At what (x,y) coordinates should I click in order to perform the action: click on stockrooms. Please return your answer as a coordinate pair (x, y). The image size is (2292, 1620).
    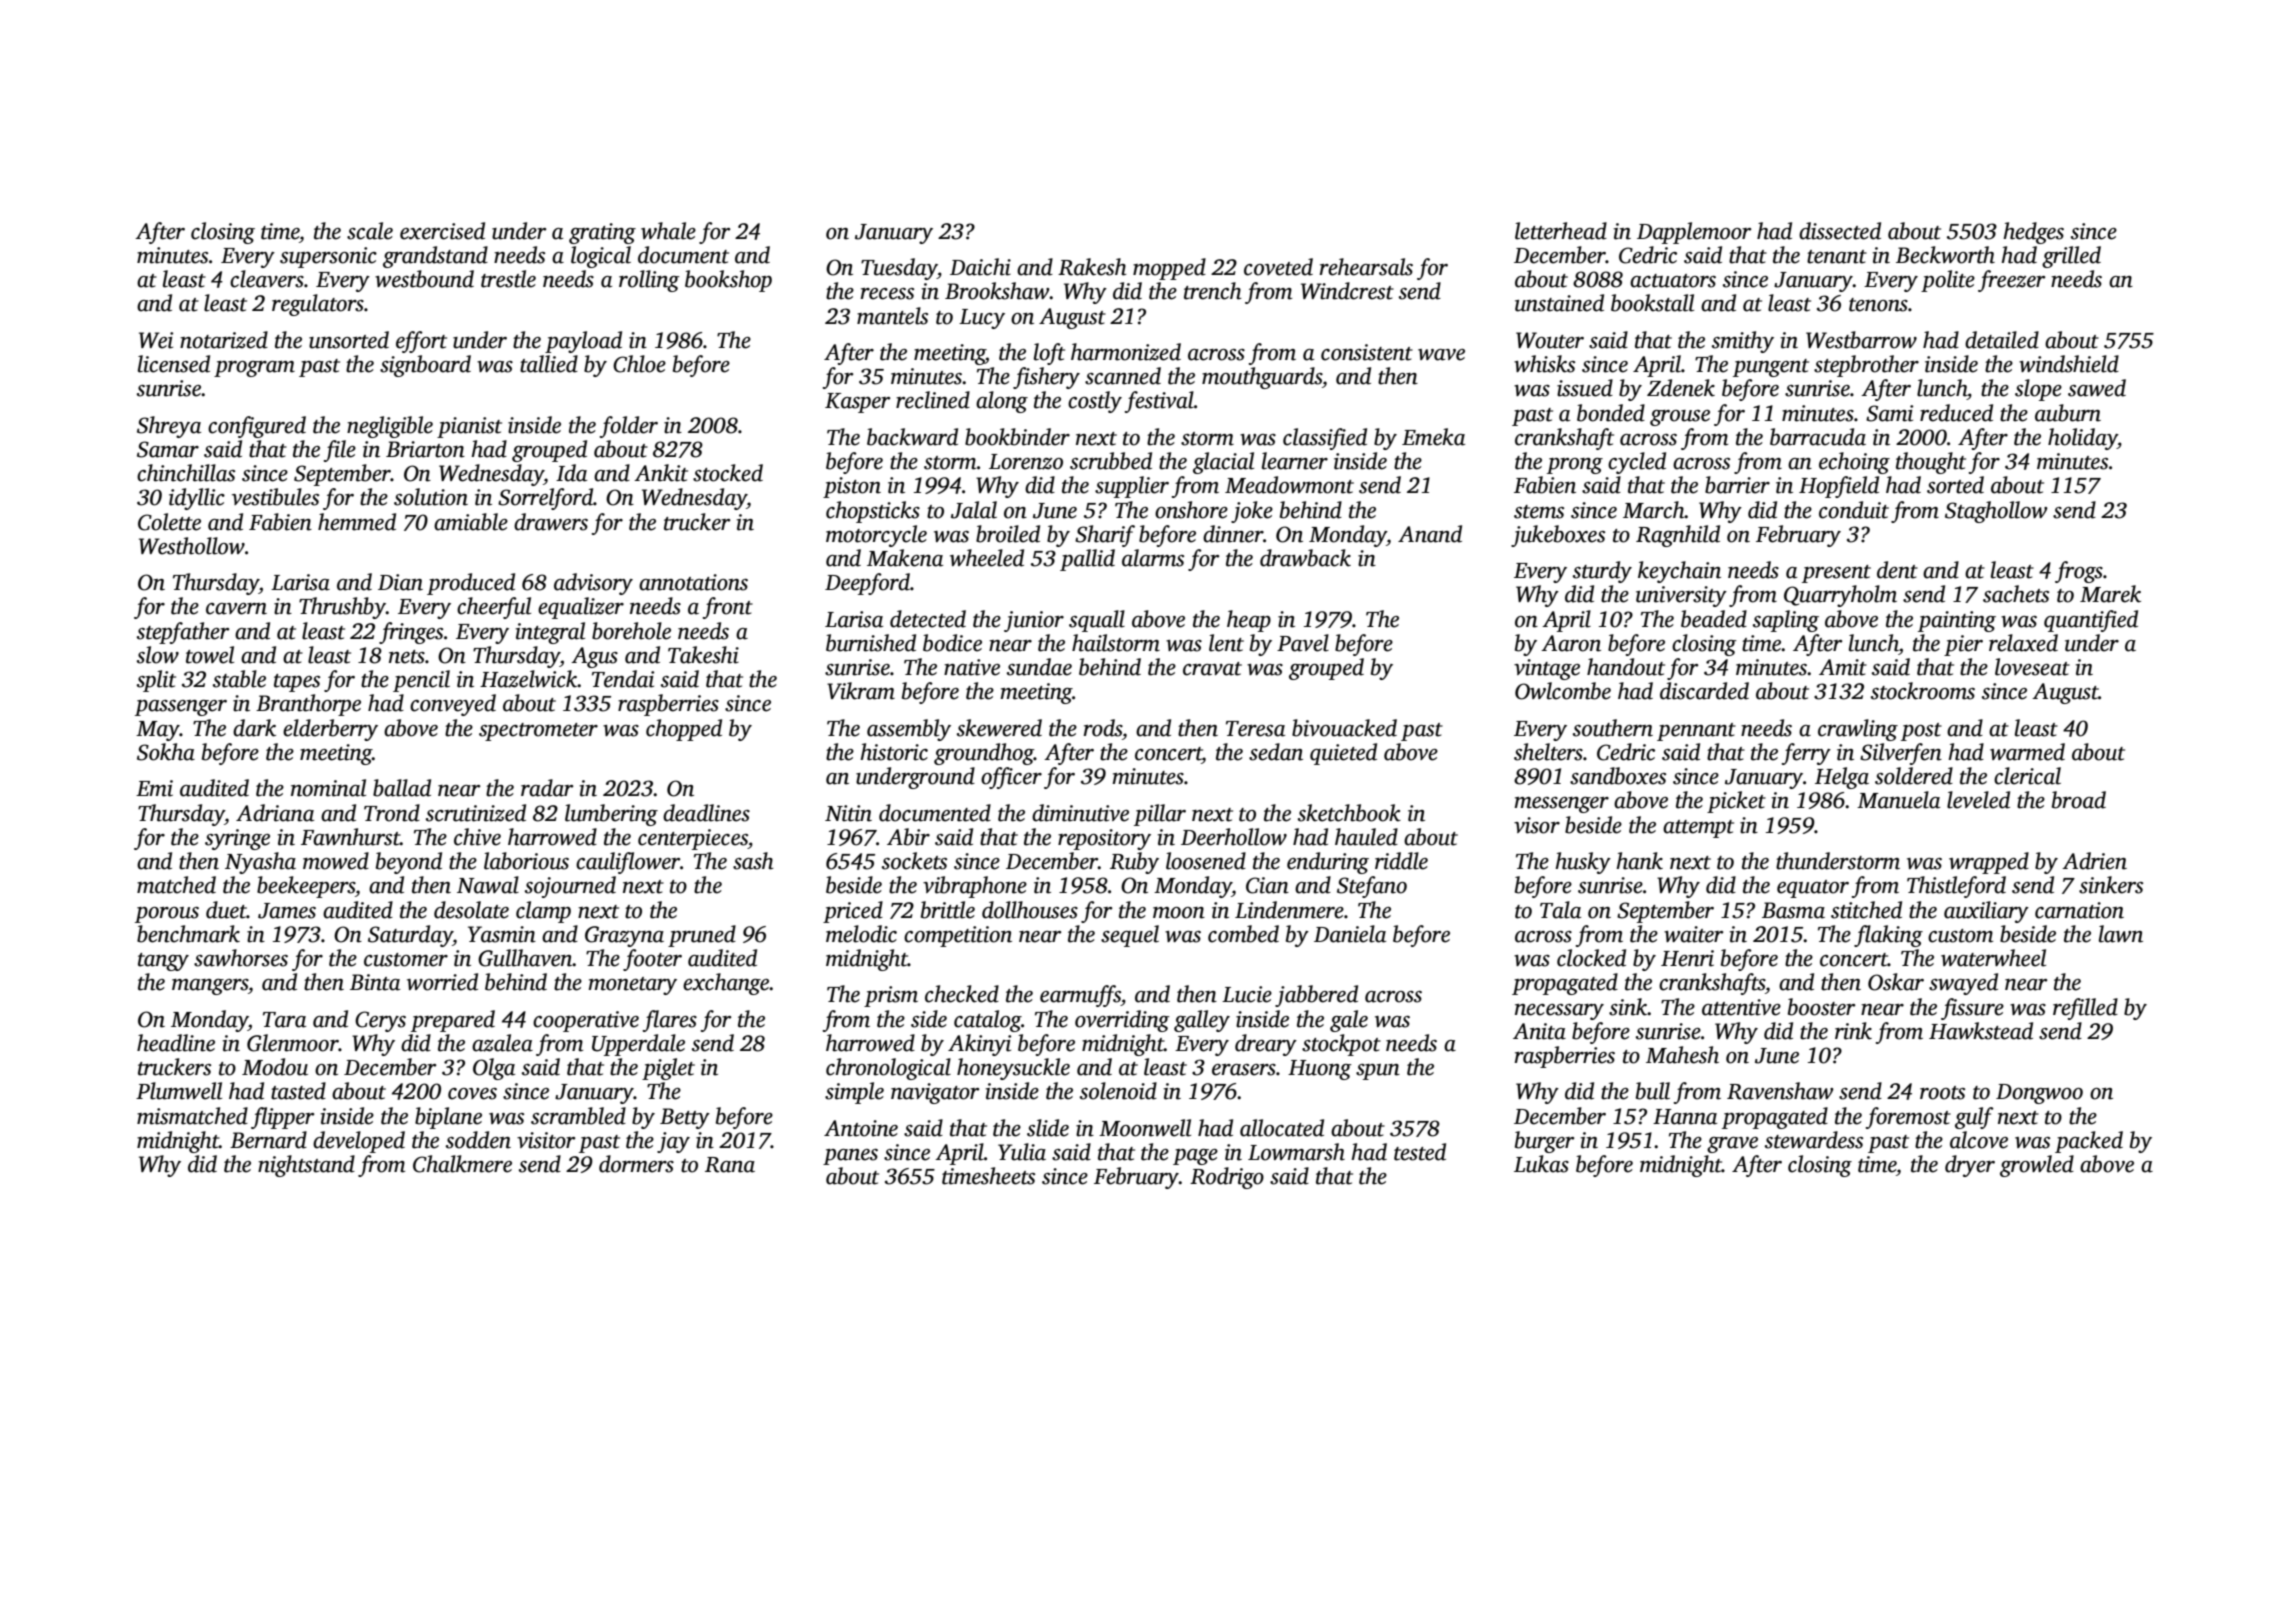
    Looking at the image, I should click on (1923, 691).
